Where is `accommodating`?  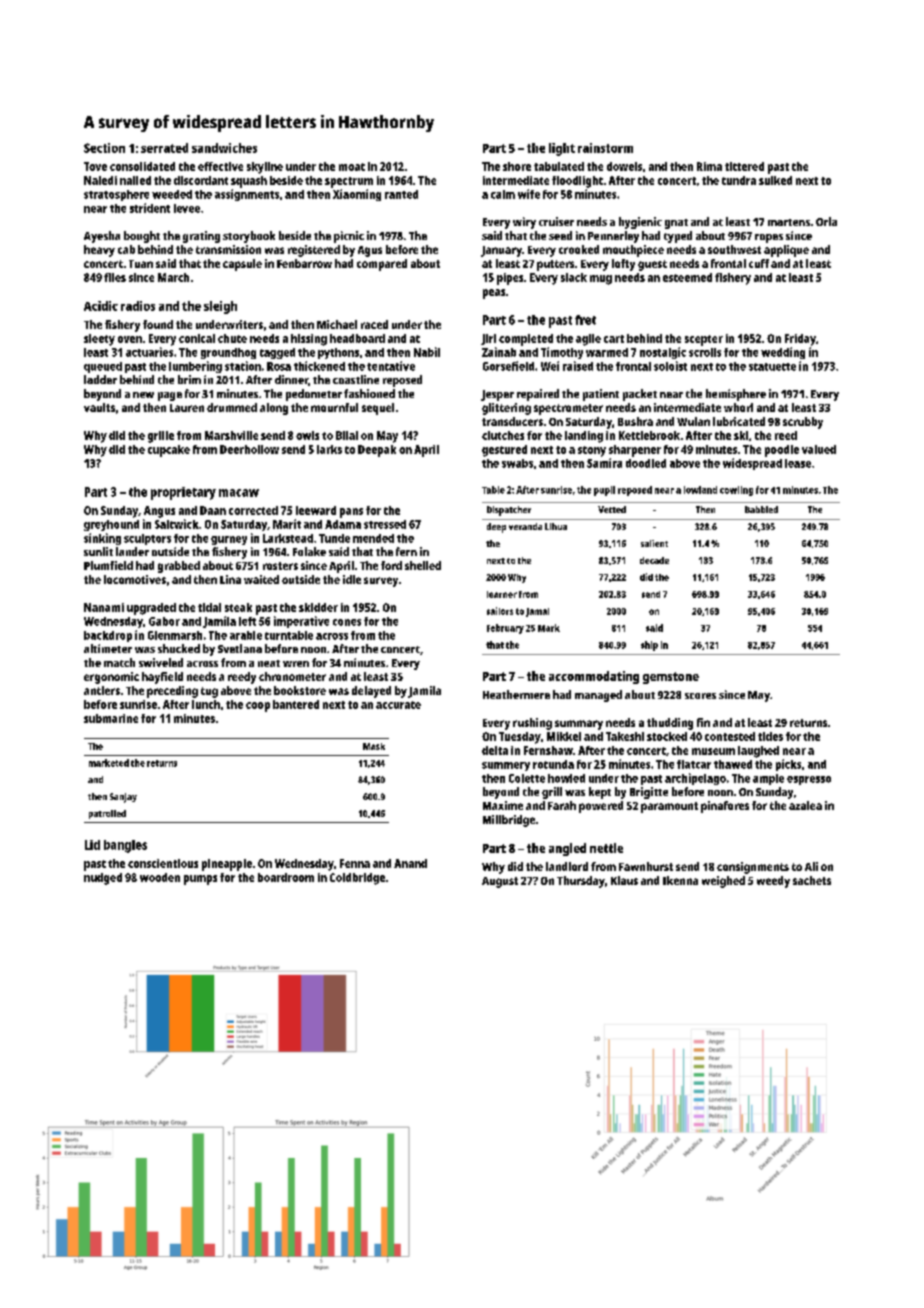
accommodating is located at coordinates (594, 677).
